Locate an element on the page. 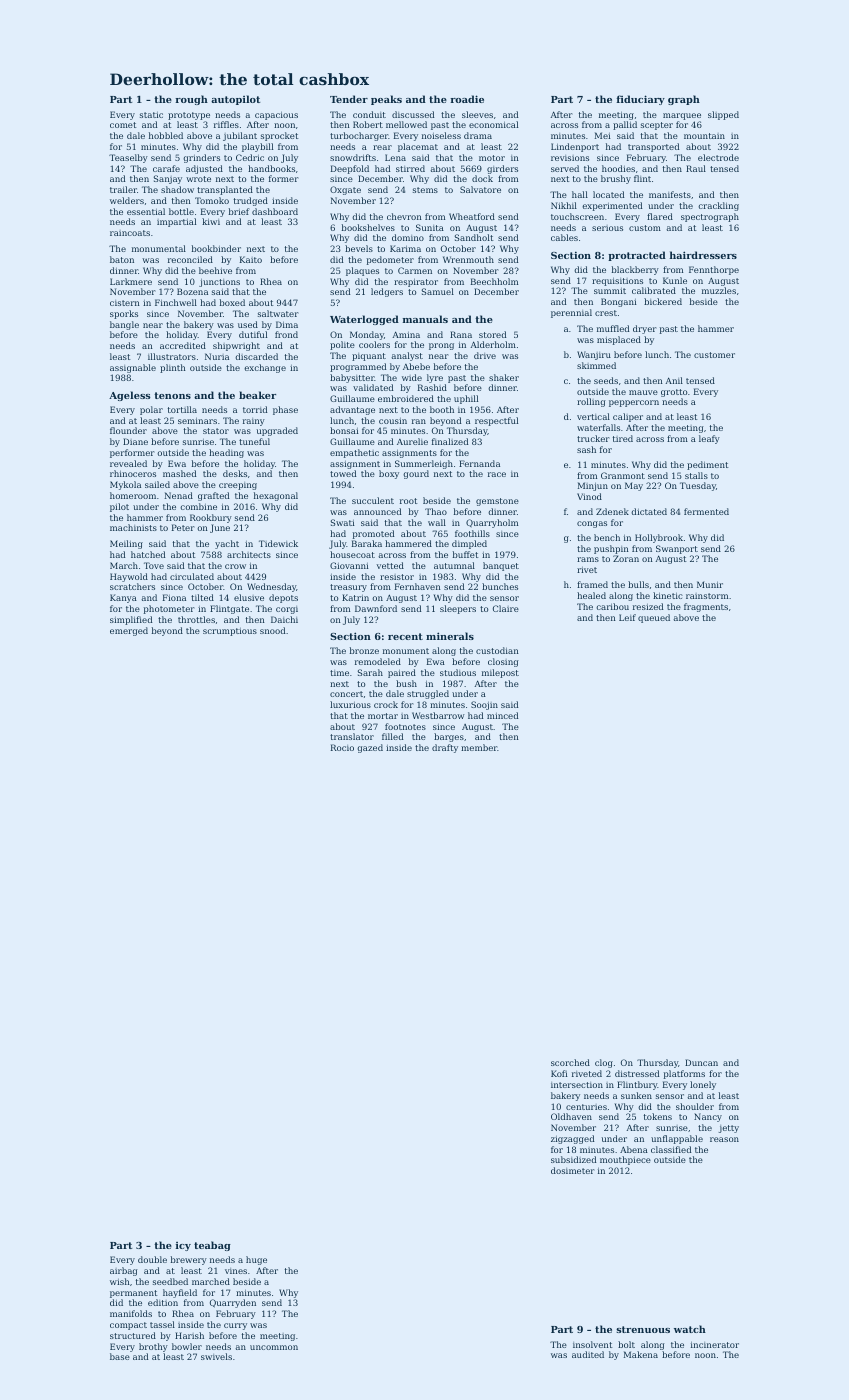 This page has height=1400, width=849. fiduciary is located at coordinates (641, 100).
